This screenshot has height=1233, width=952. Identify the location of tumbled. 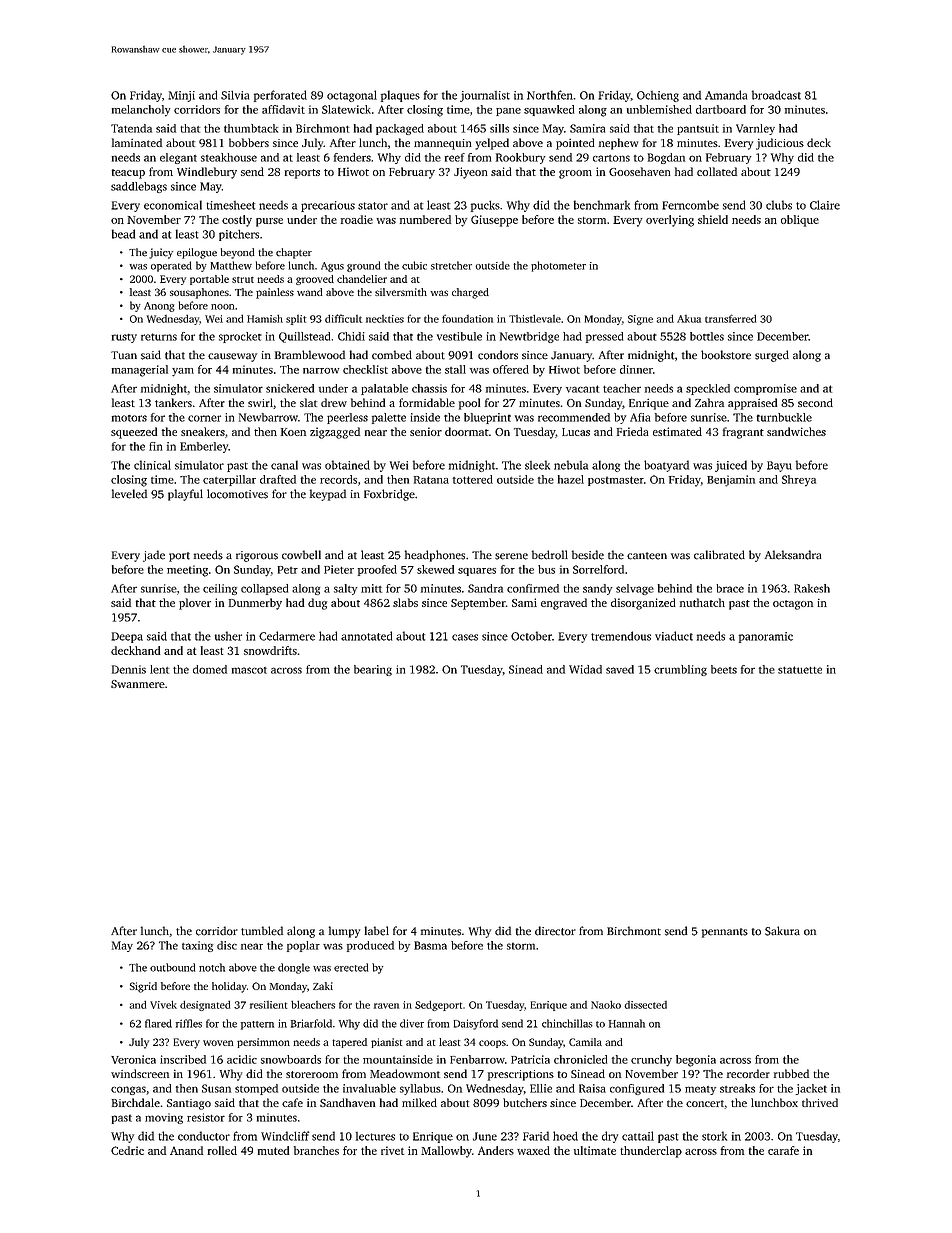
(262, 931).
